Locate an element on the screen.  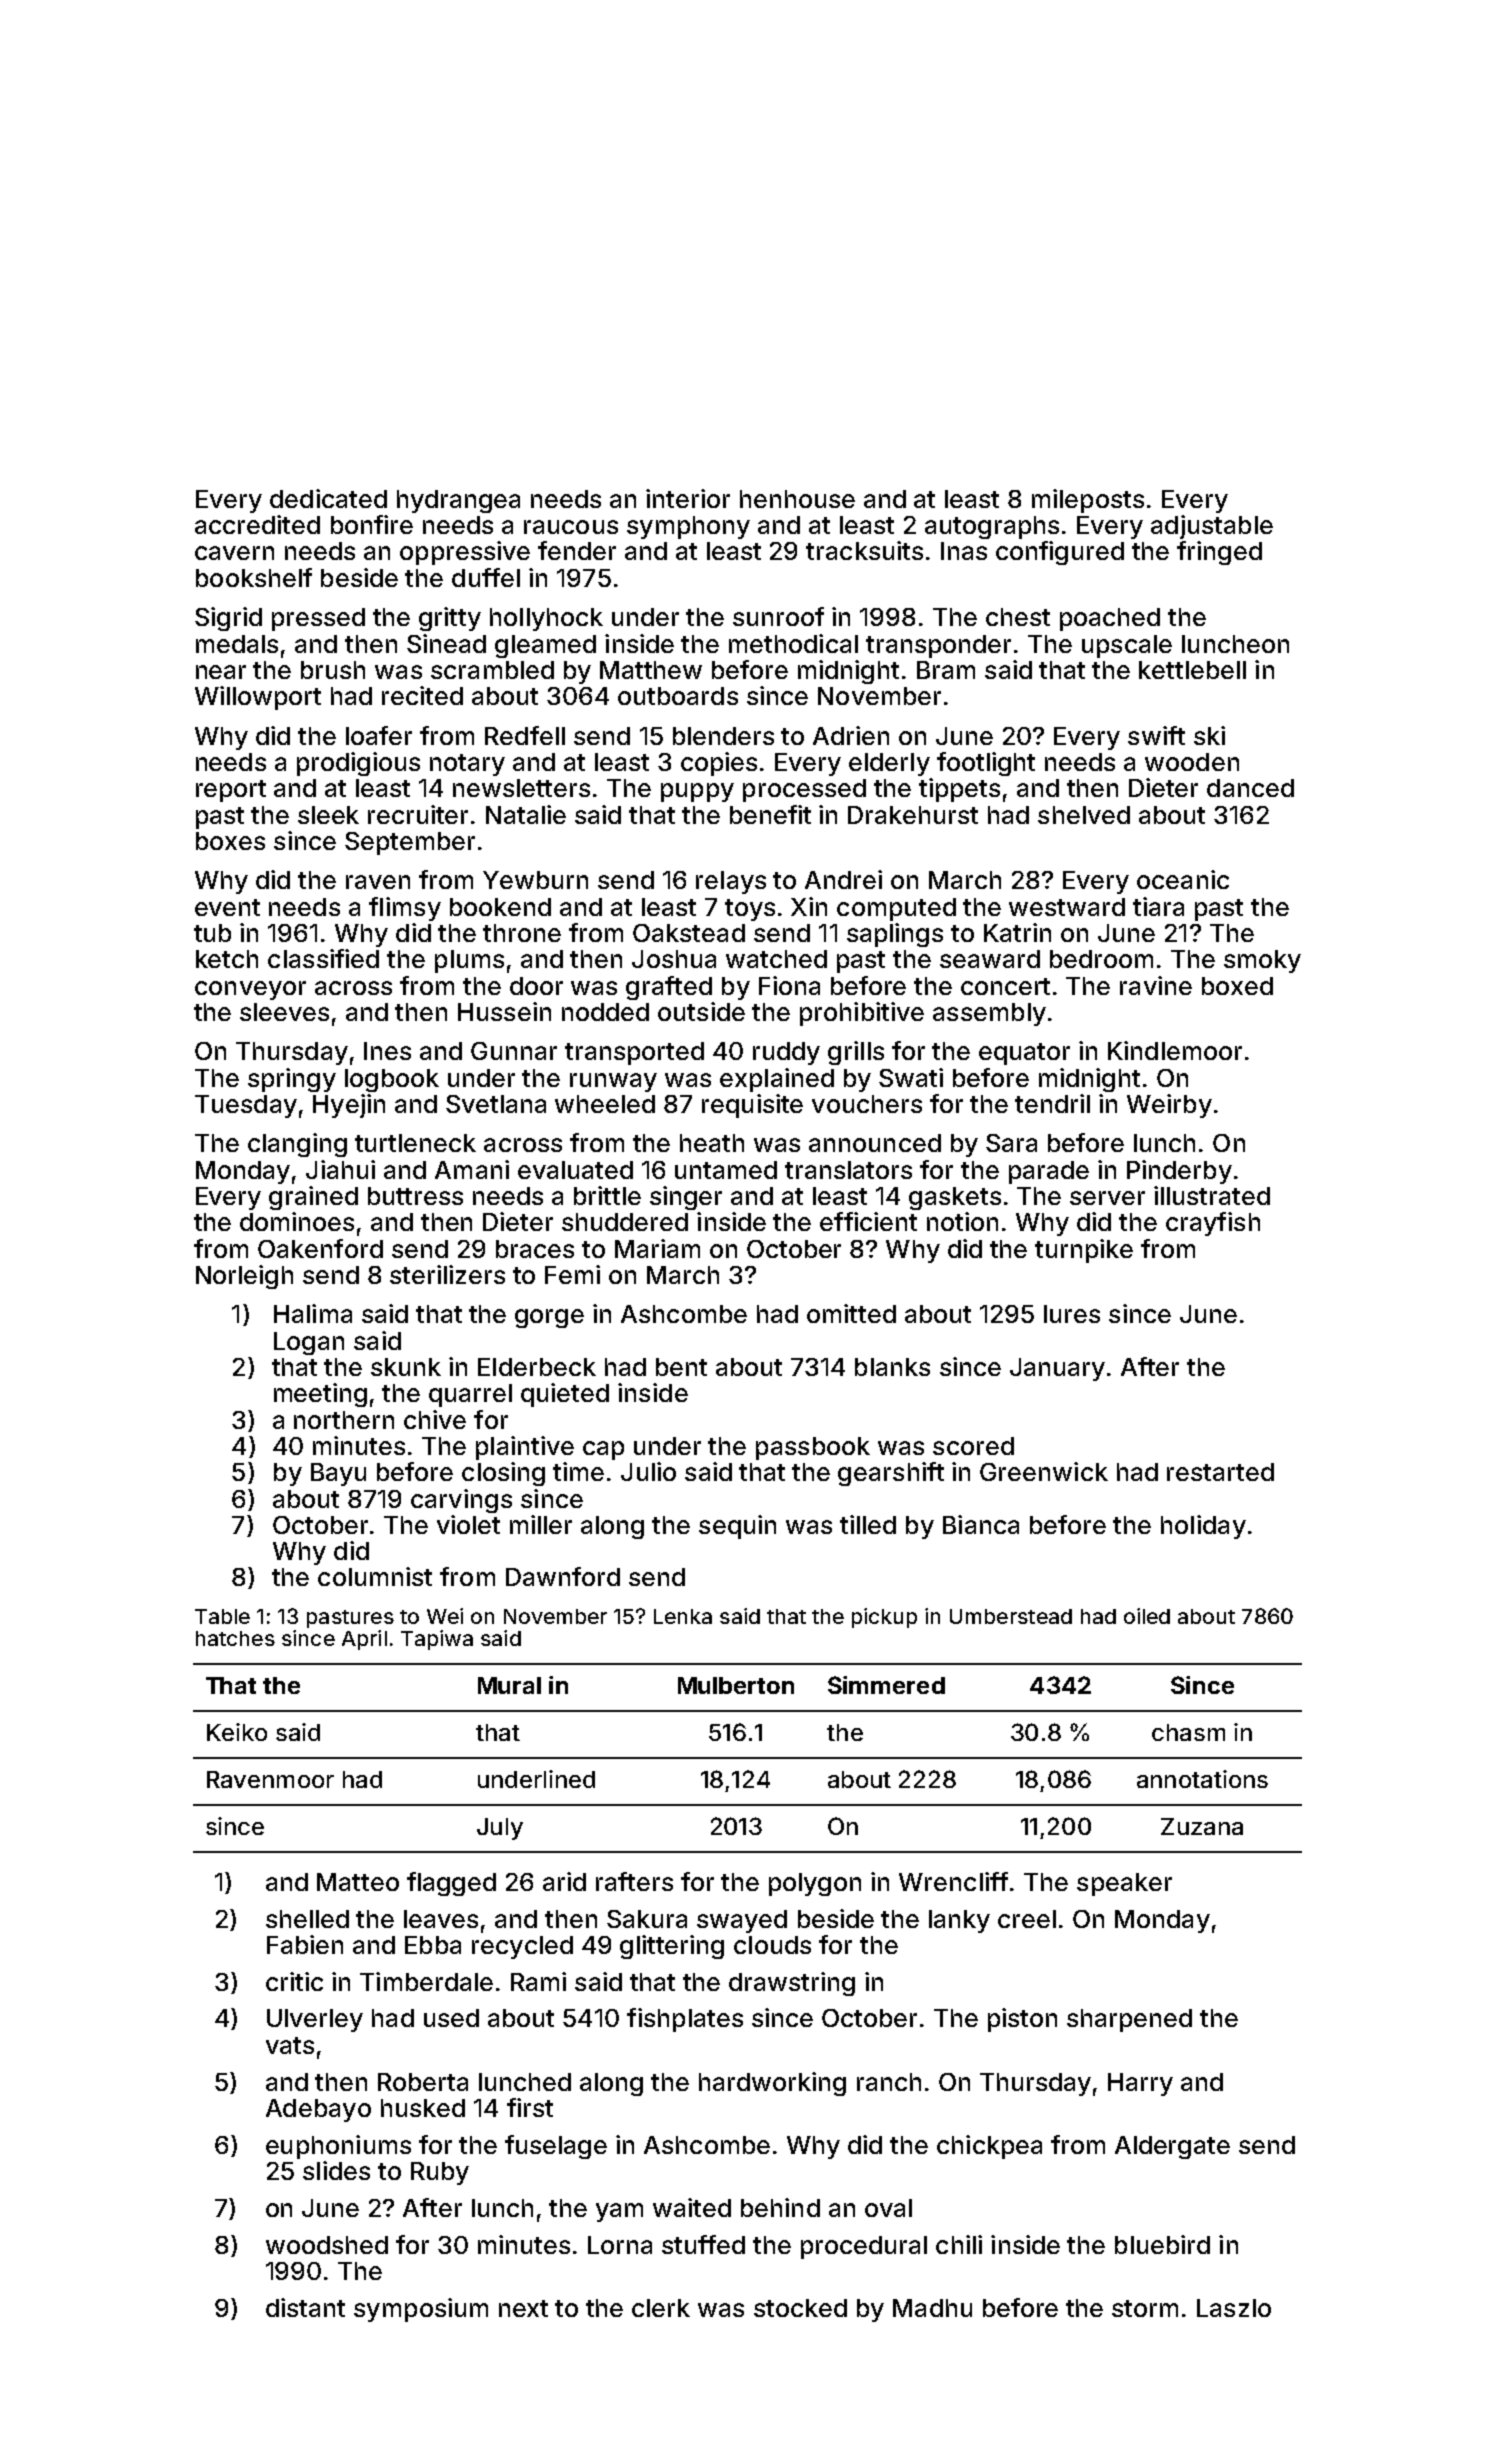
interior is located at coordinates (688, 498).
